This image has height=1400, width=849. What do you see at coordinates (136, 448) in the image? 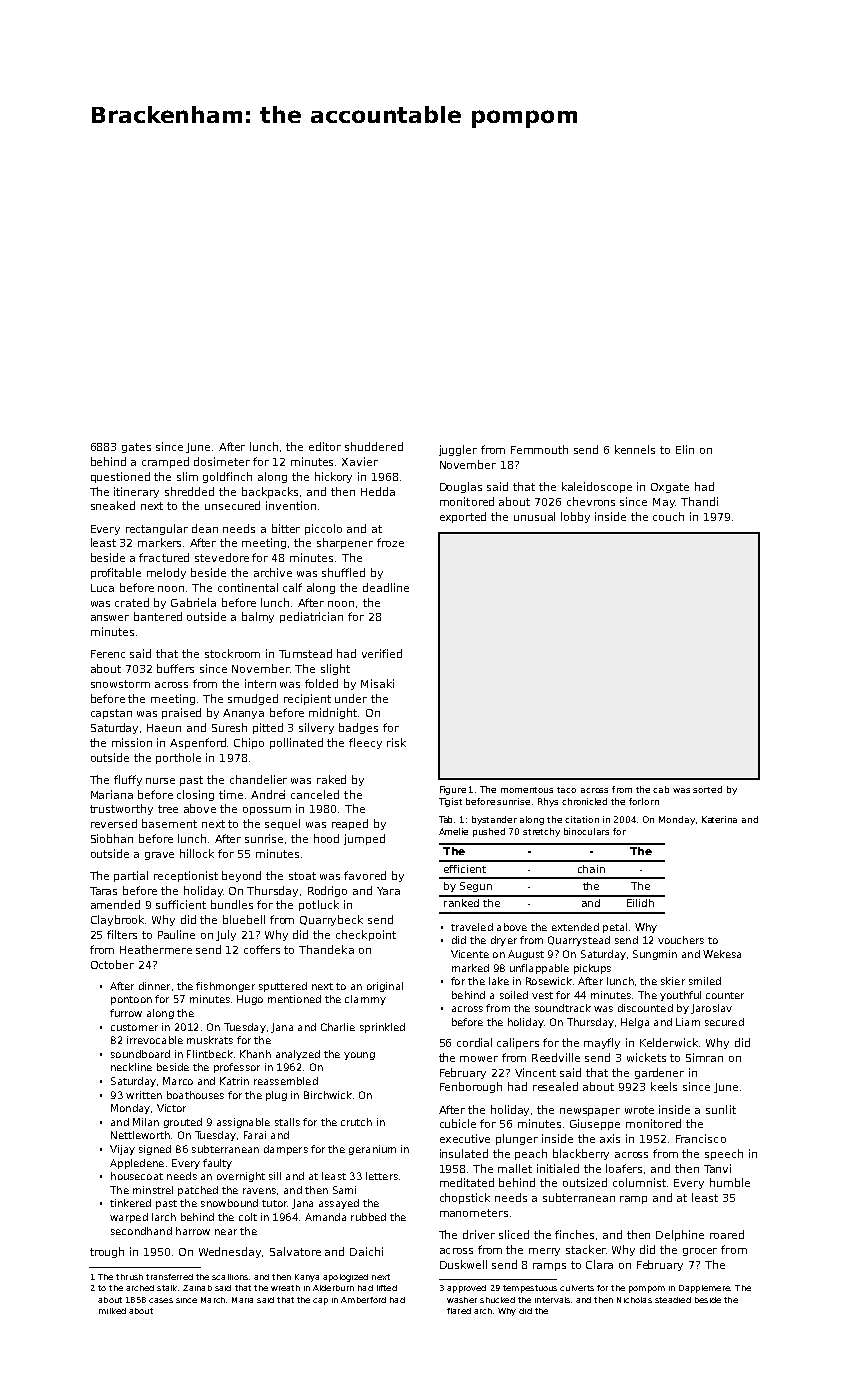
I see `gates` at bounding box center [136, 448].
